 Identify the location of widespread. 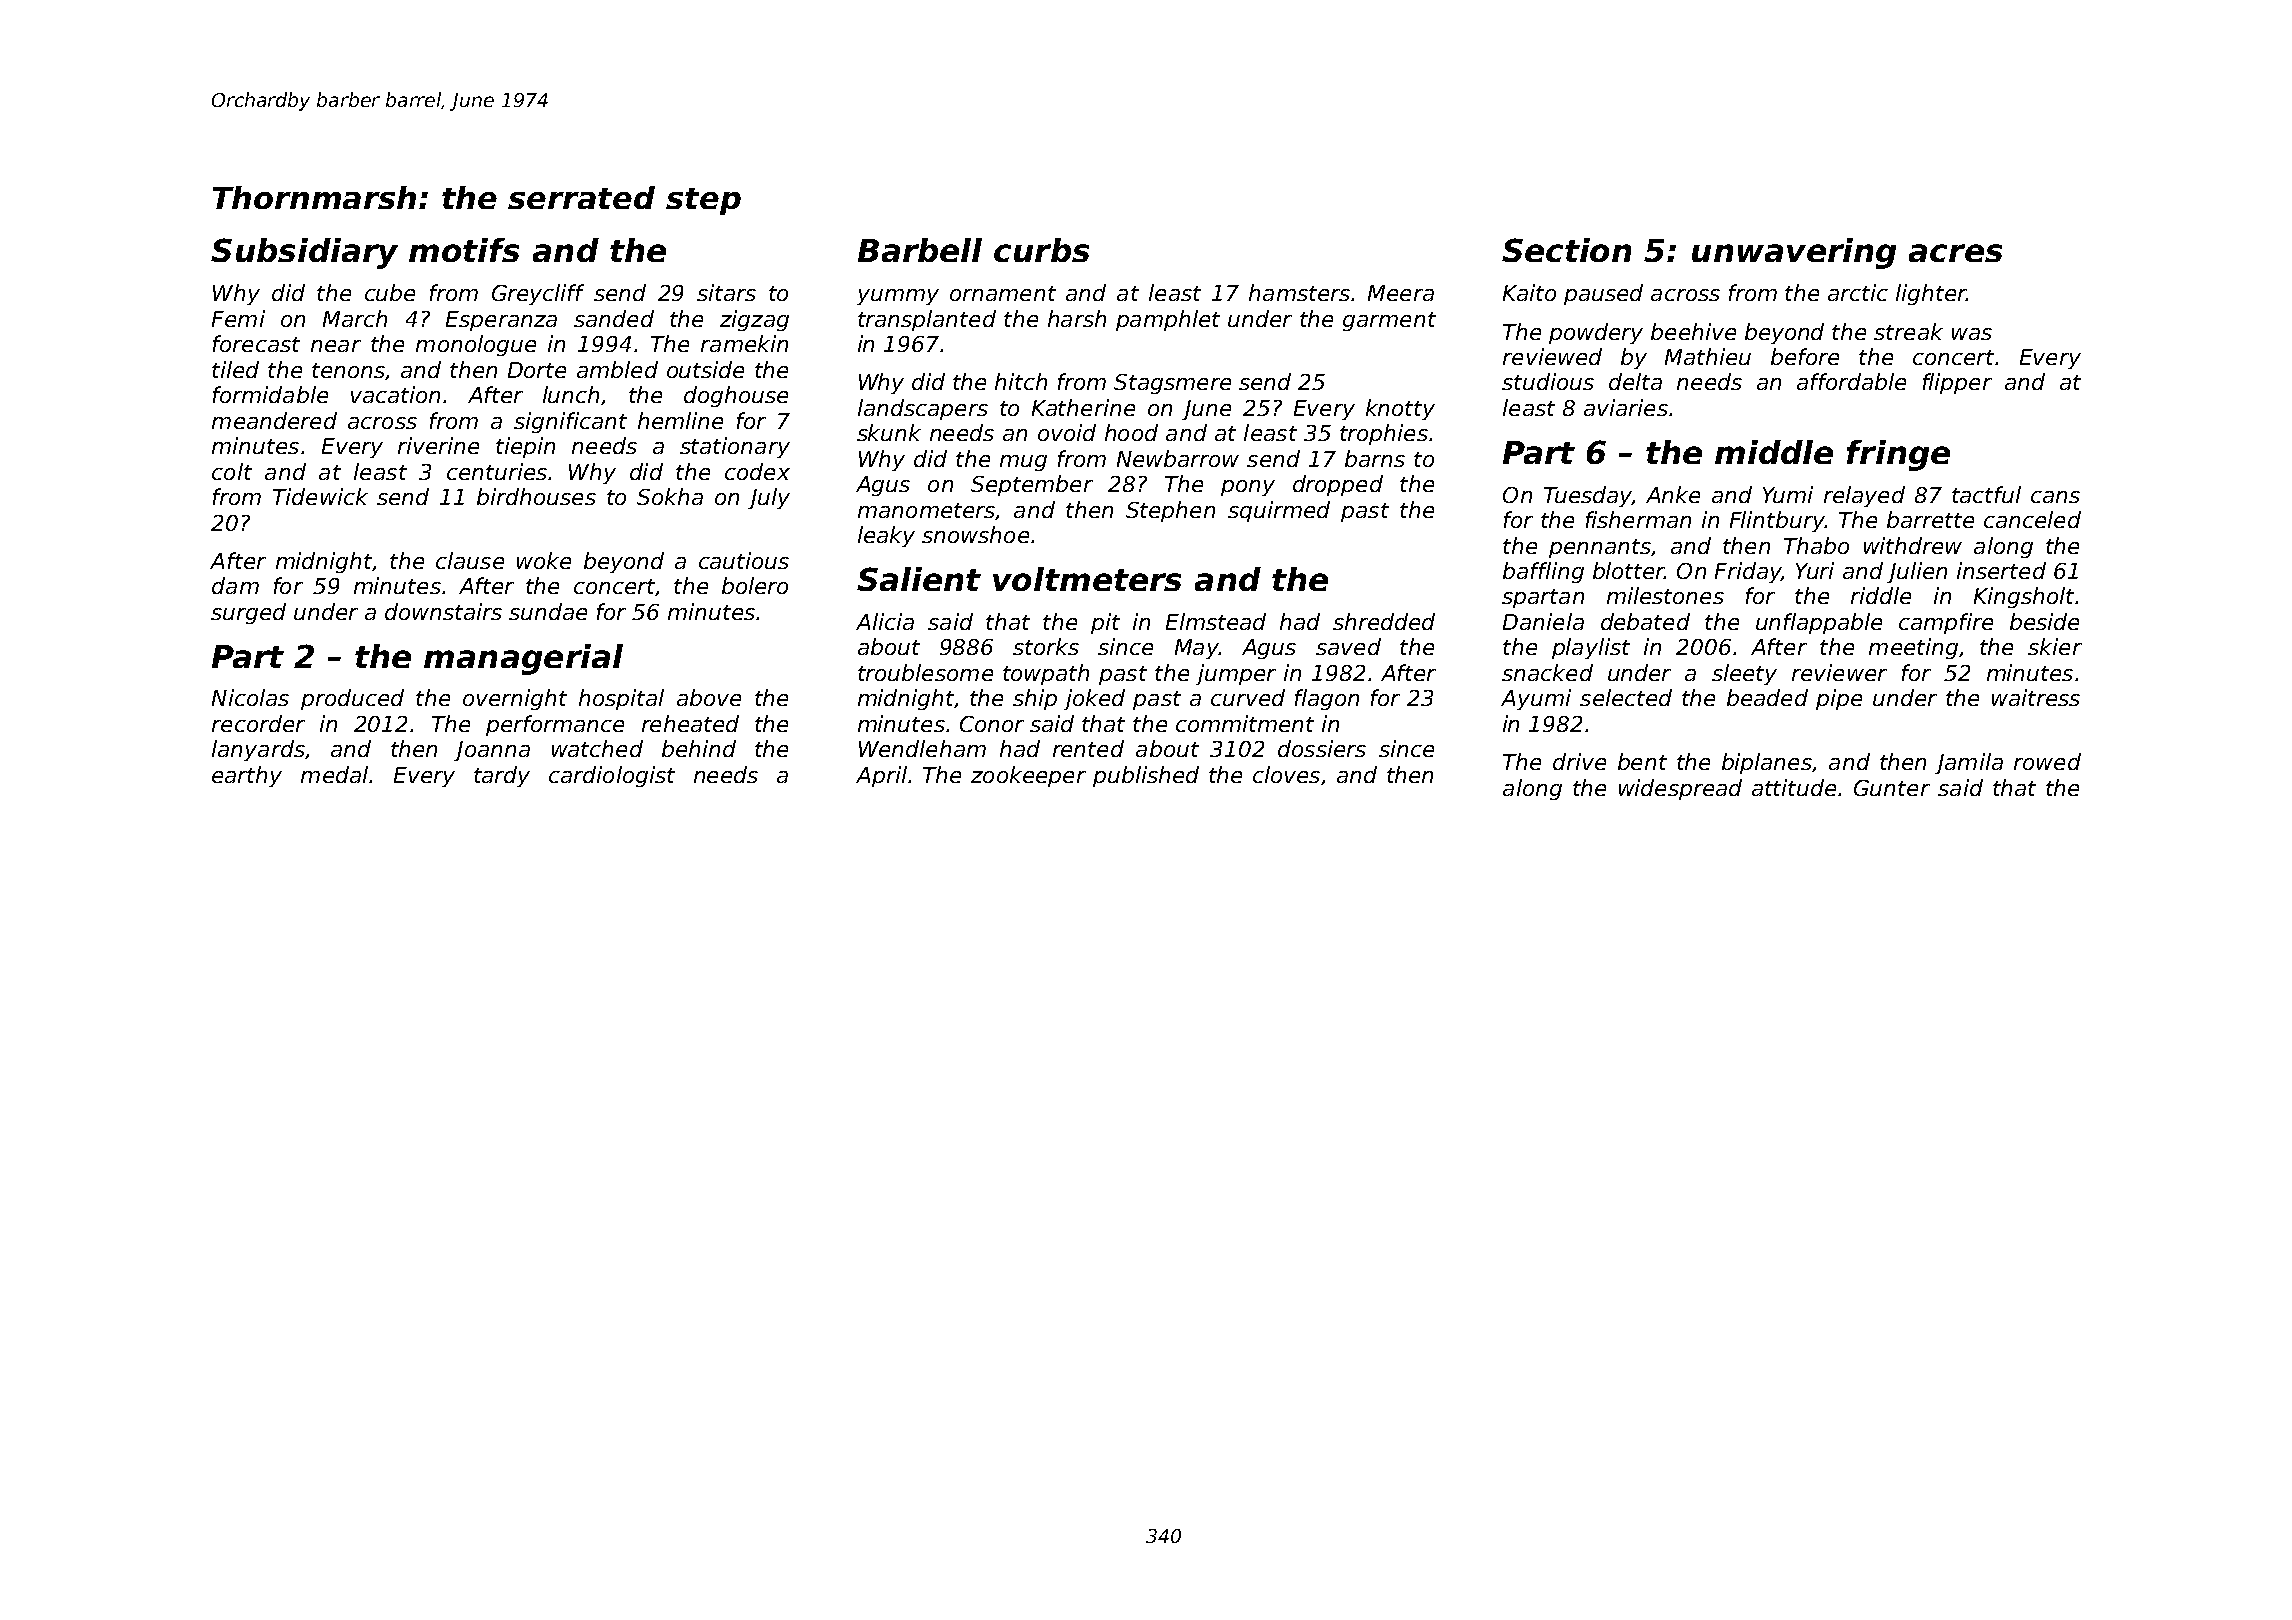
(1680, 789).
